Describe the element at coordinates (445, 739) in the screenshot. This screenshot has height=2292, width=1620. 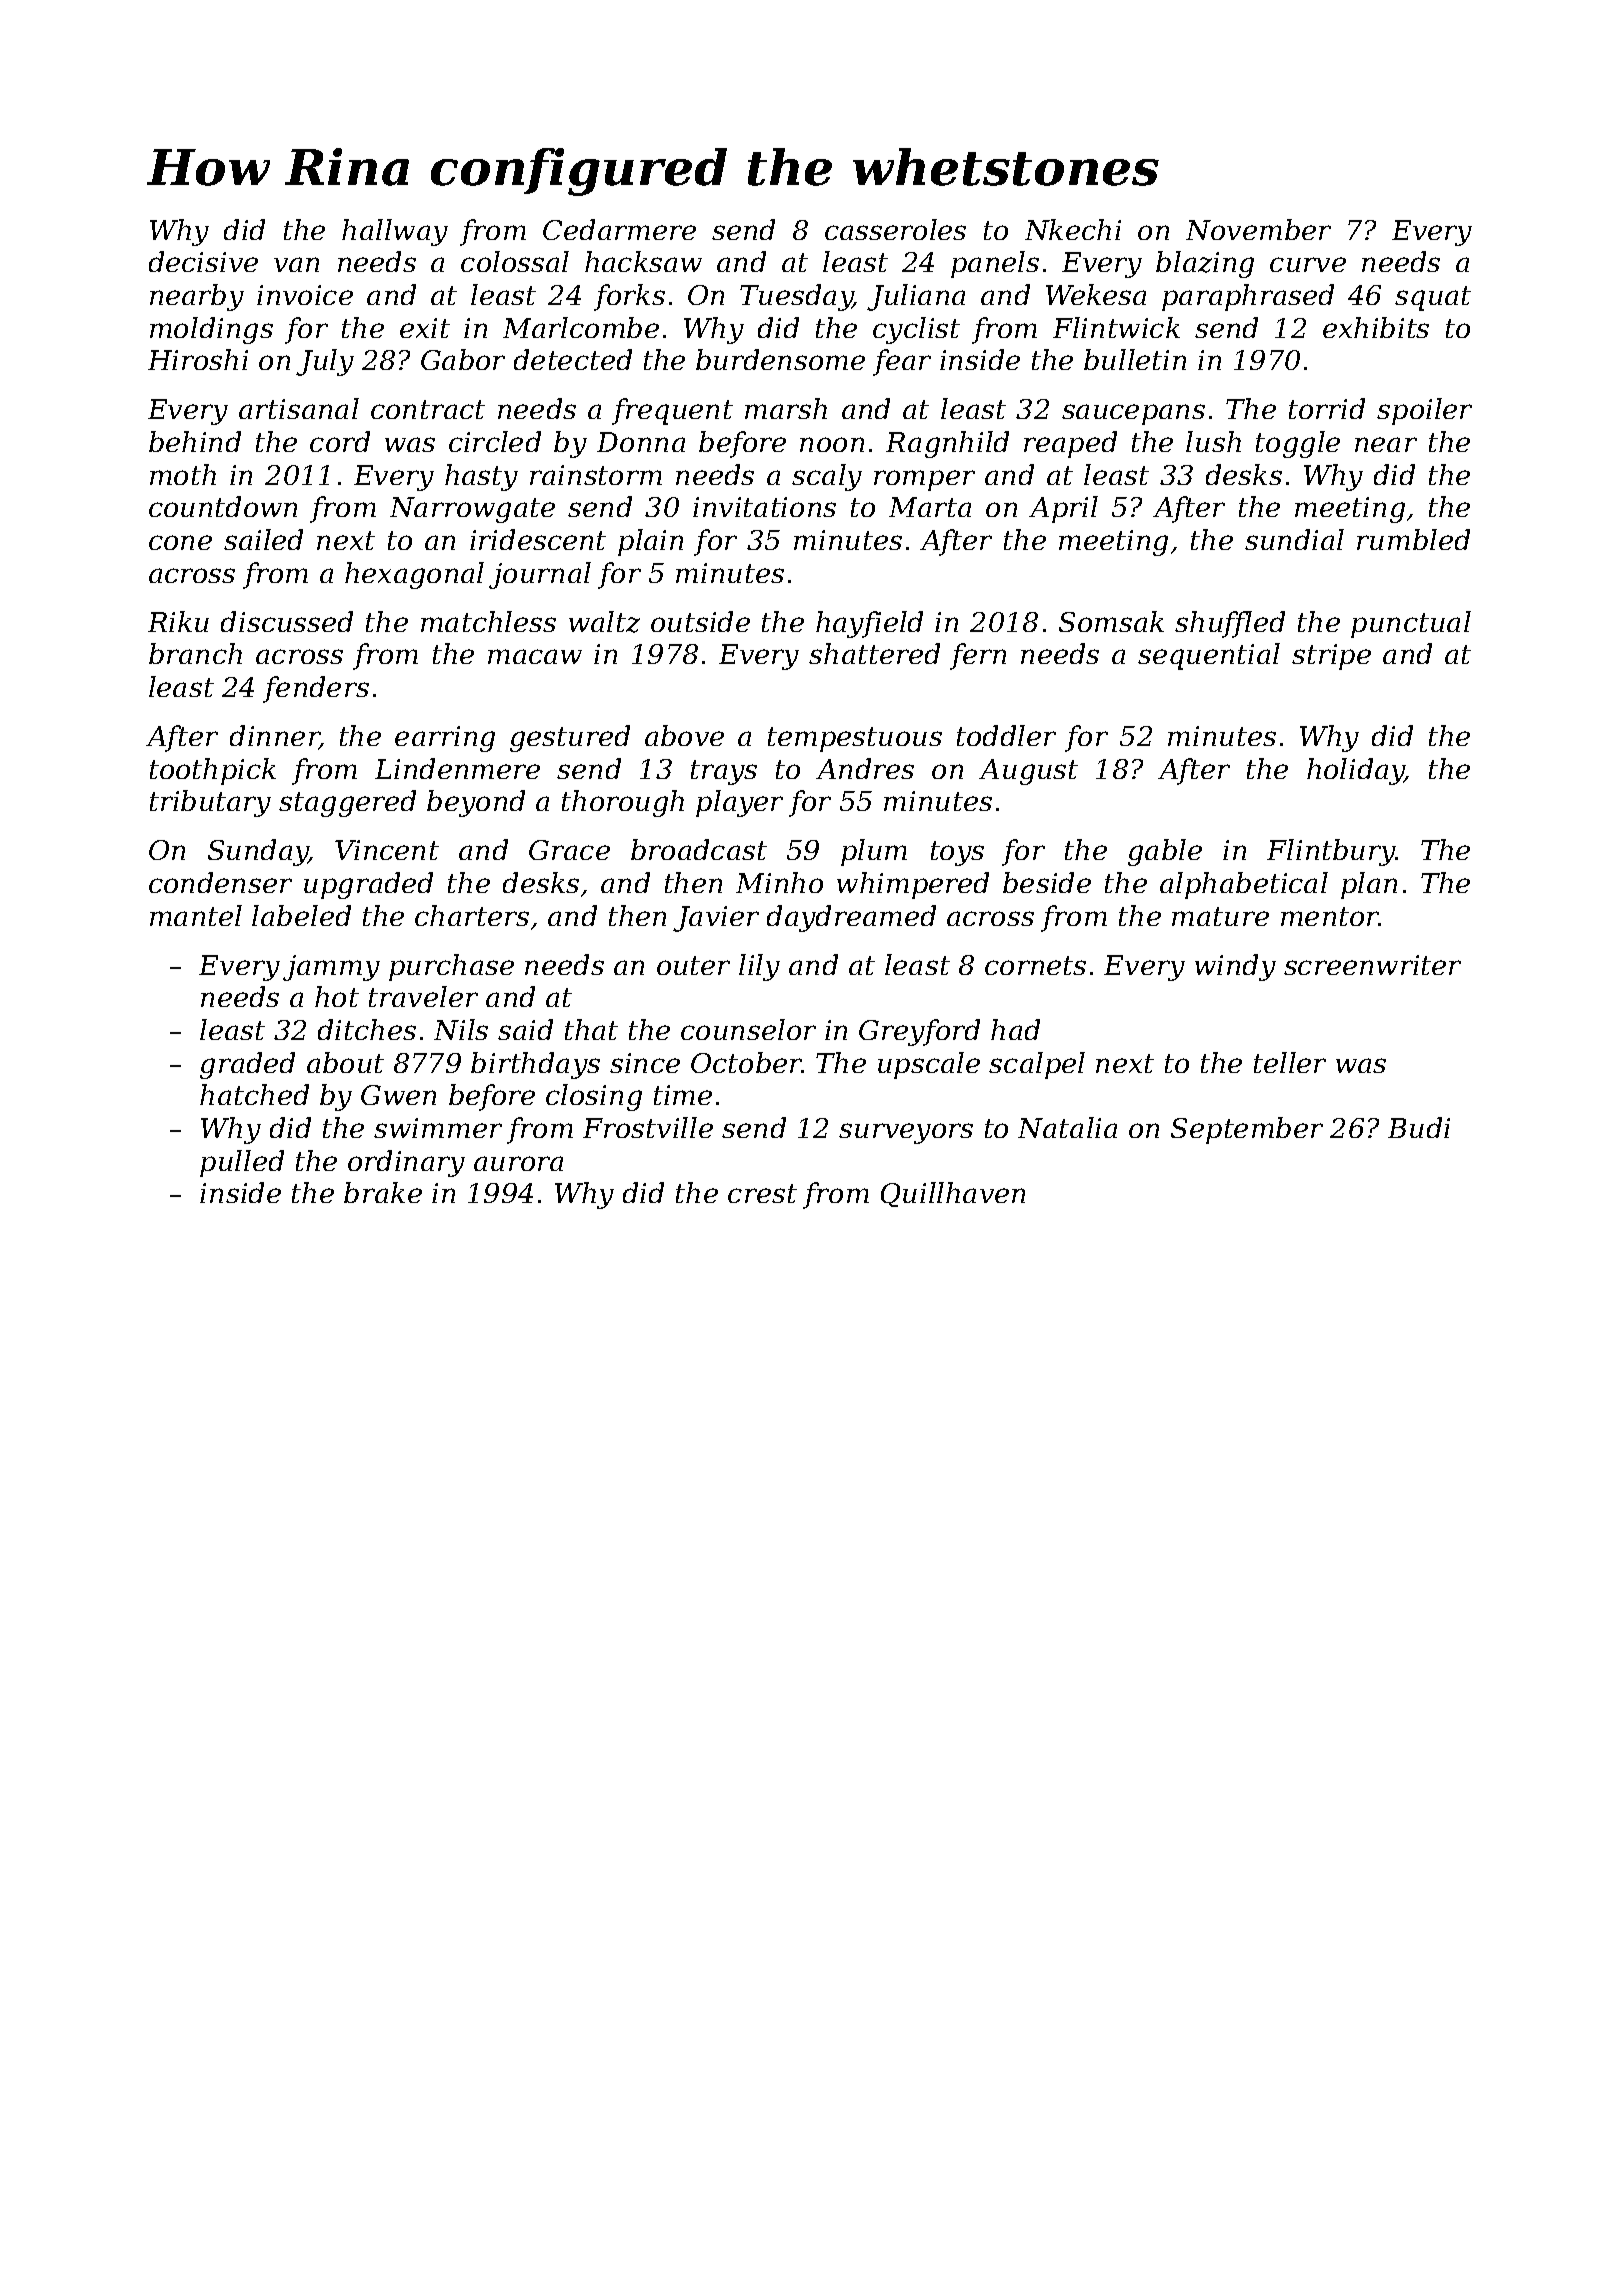
I see `earring` at that location.
